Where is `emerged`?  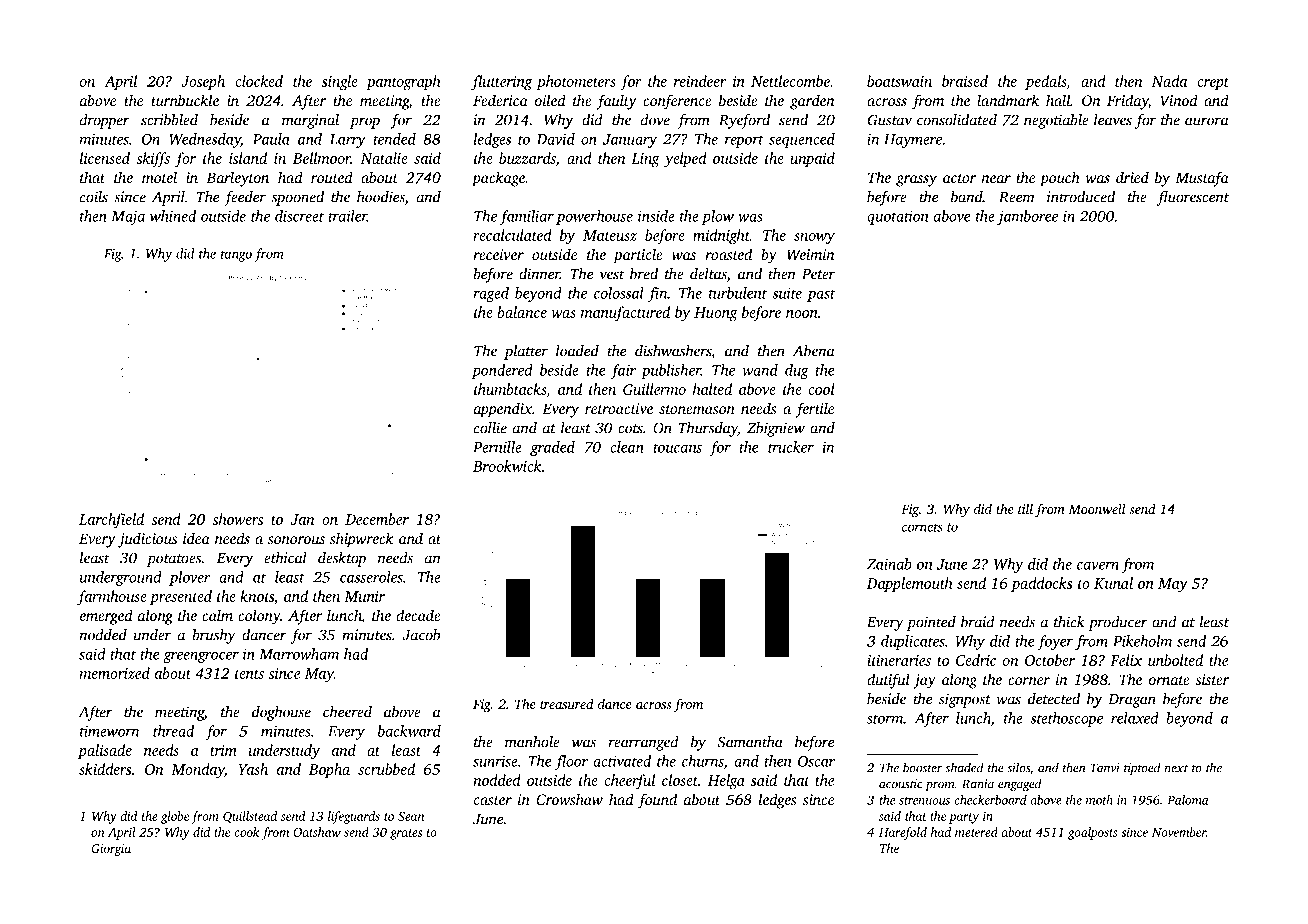
emerged is located at coordinates (106, 617).
